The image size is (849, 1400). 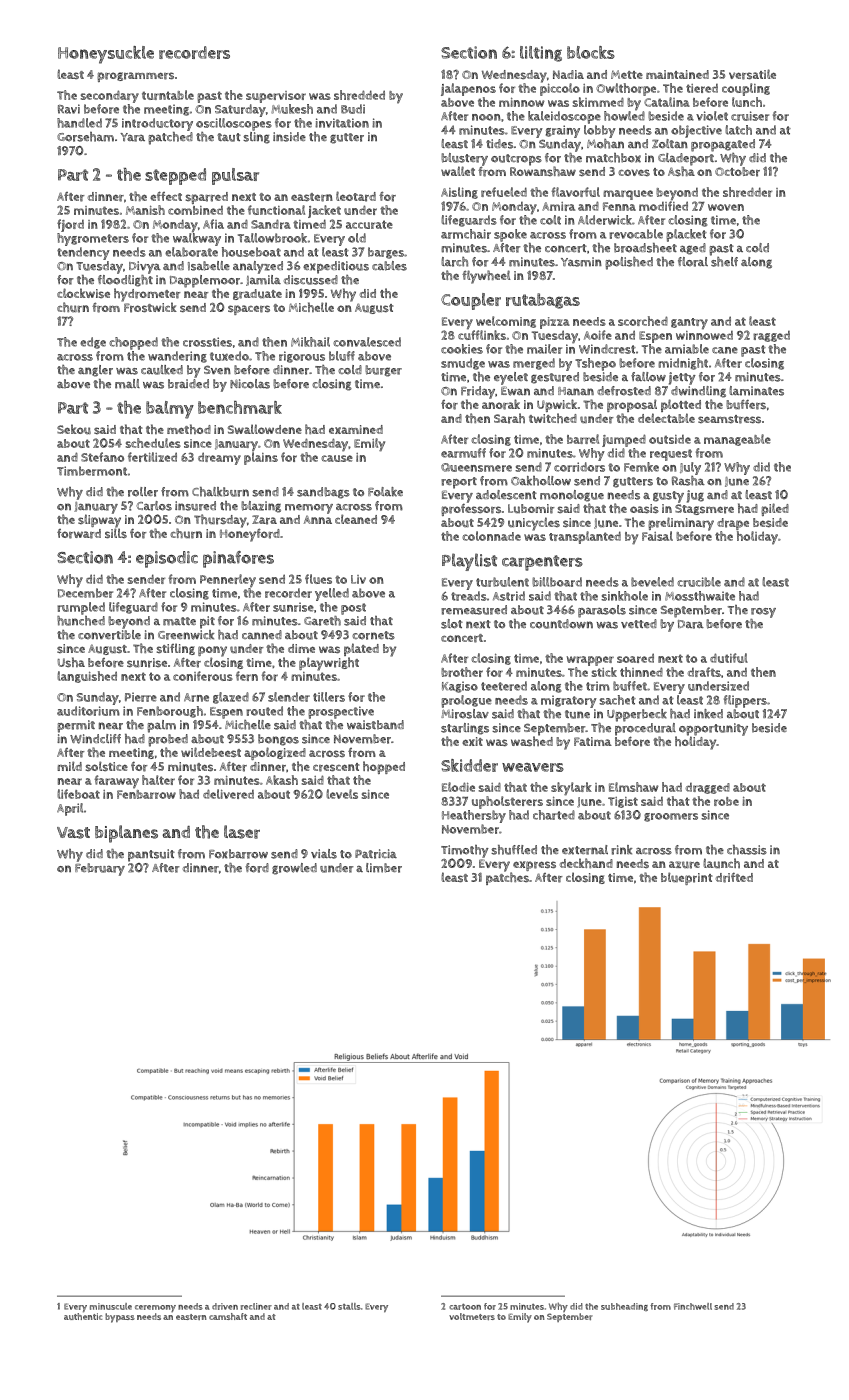 I want to click on cables, so click(x=389, y=266).
